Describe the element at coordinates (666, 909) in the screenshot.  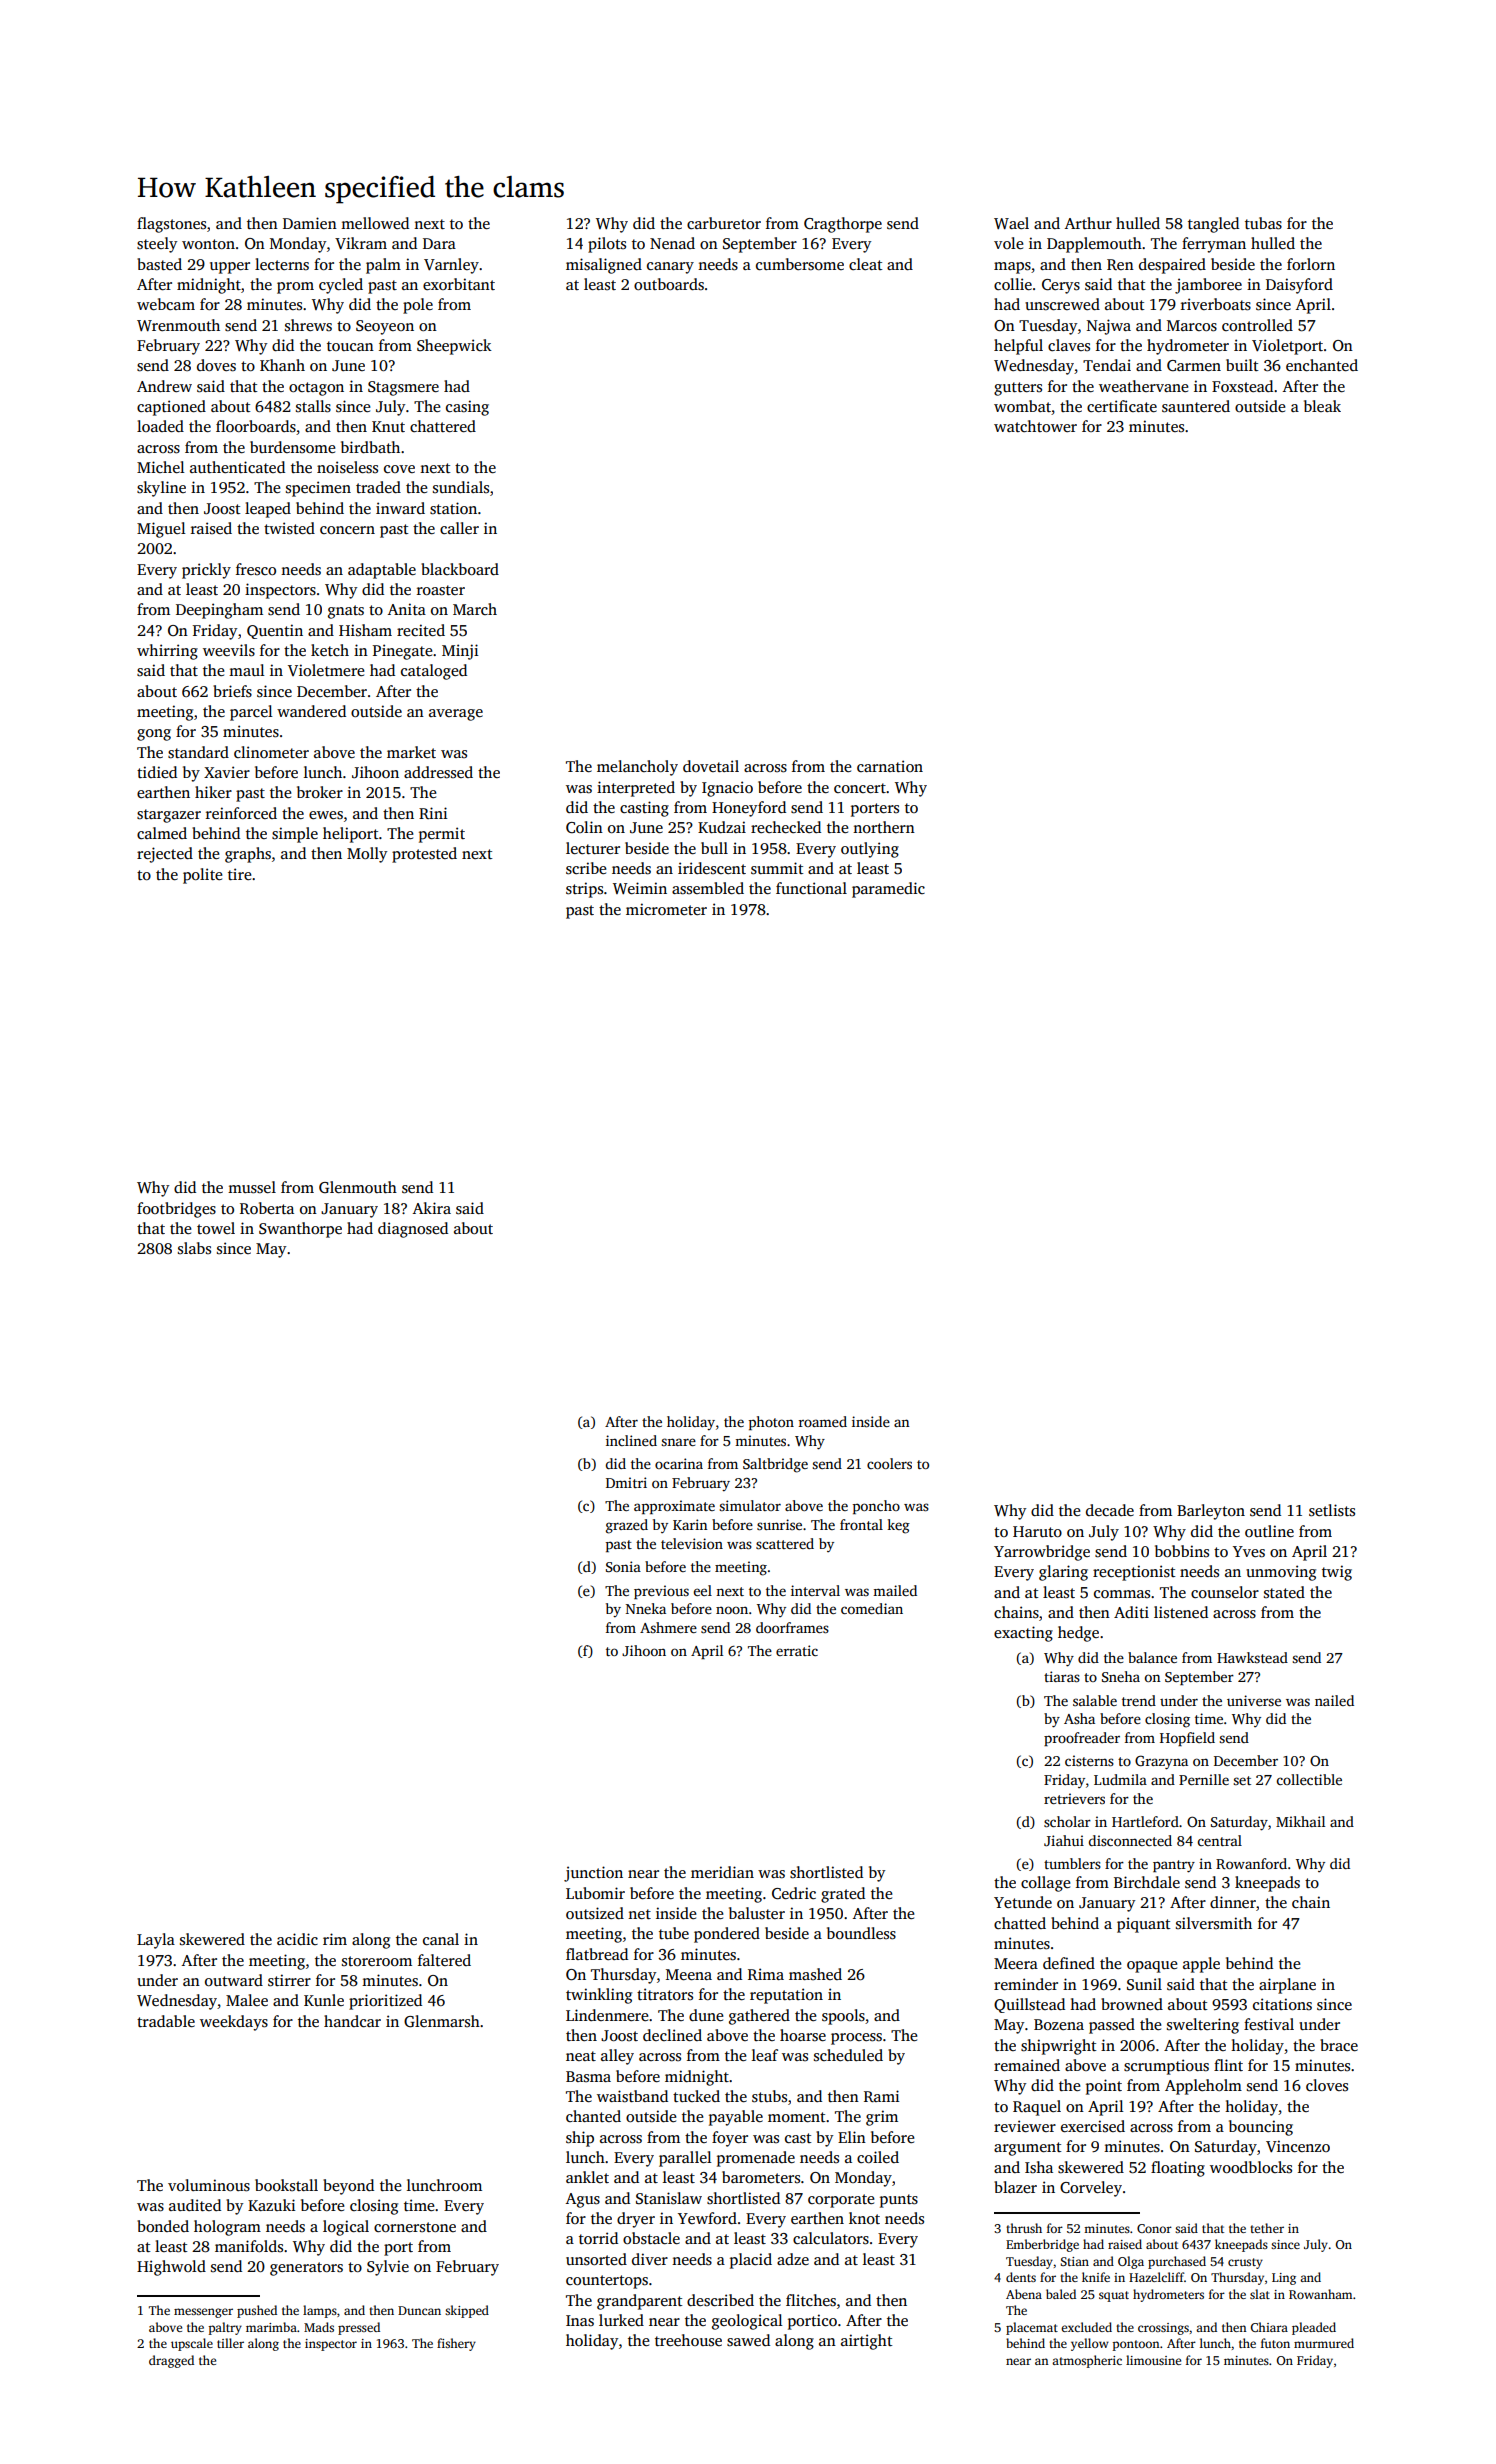
I see `micrometer` at that location.
